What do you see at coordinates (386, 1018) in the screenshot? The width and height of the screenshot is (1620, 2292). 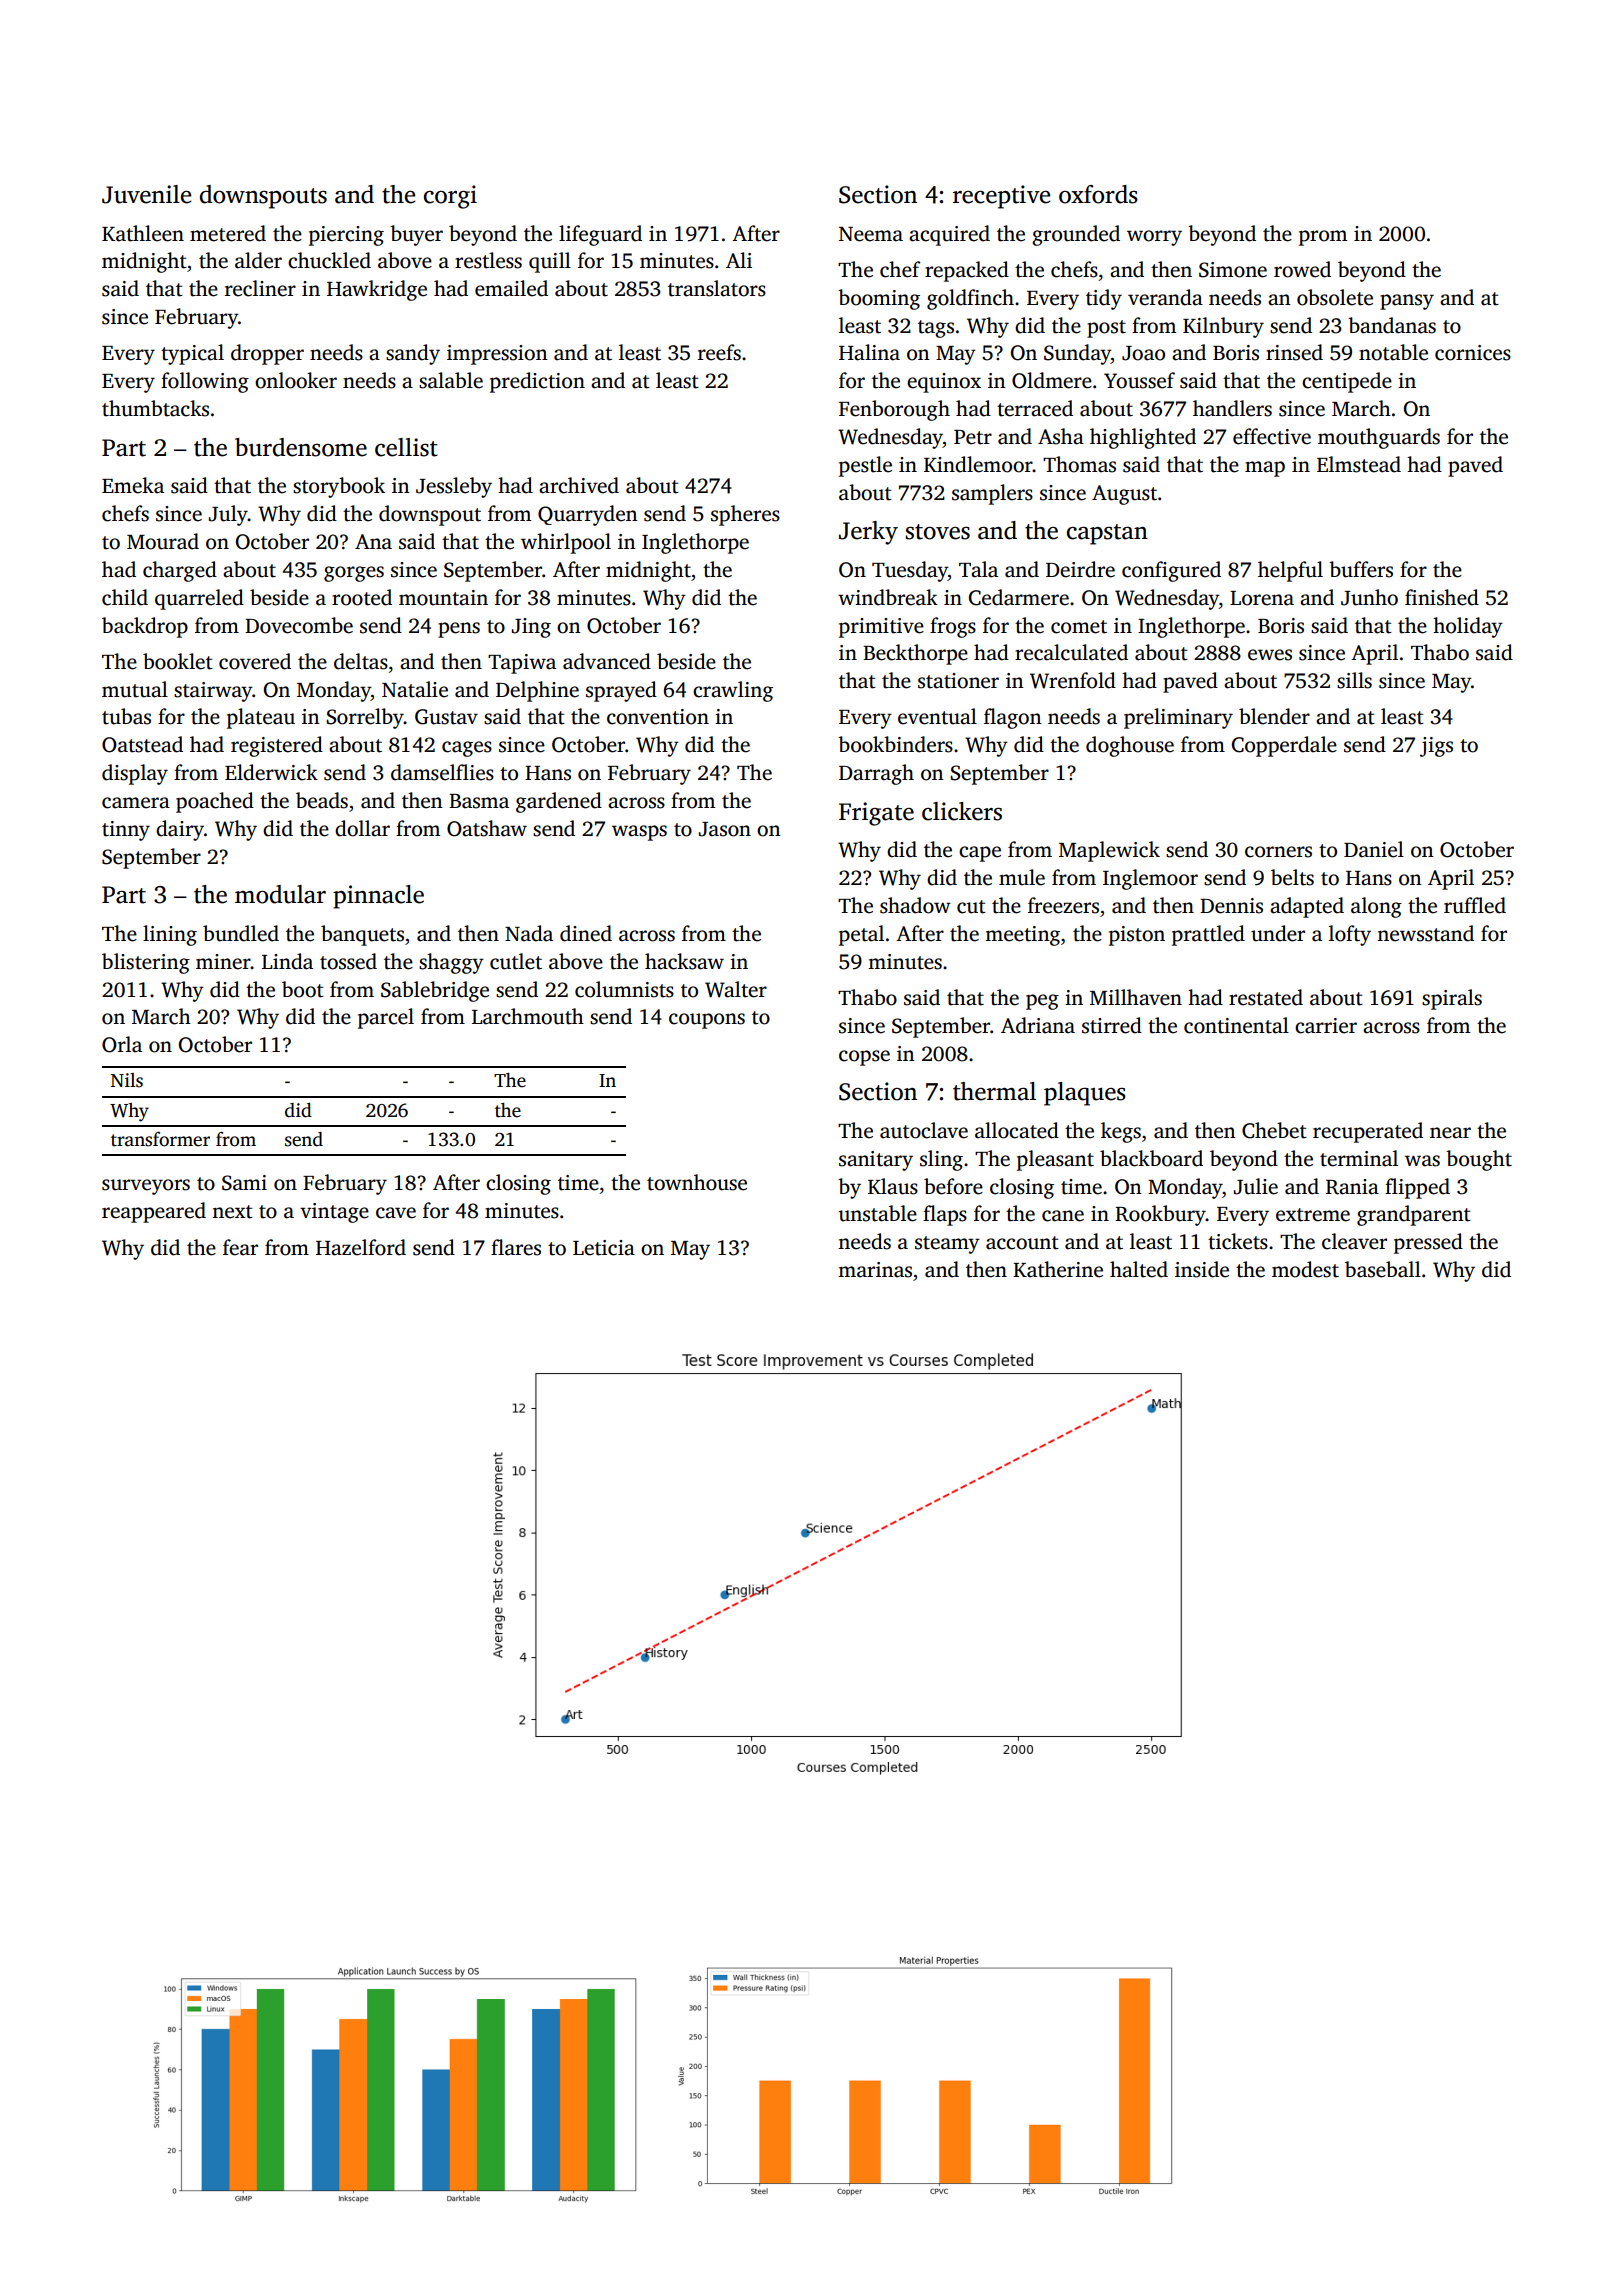 I see `parcel` at bounding box center [386, 1018].
